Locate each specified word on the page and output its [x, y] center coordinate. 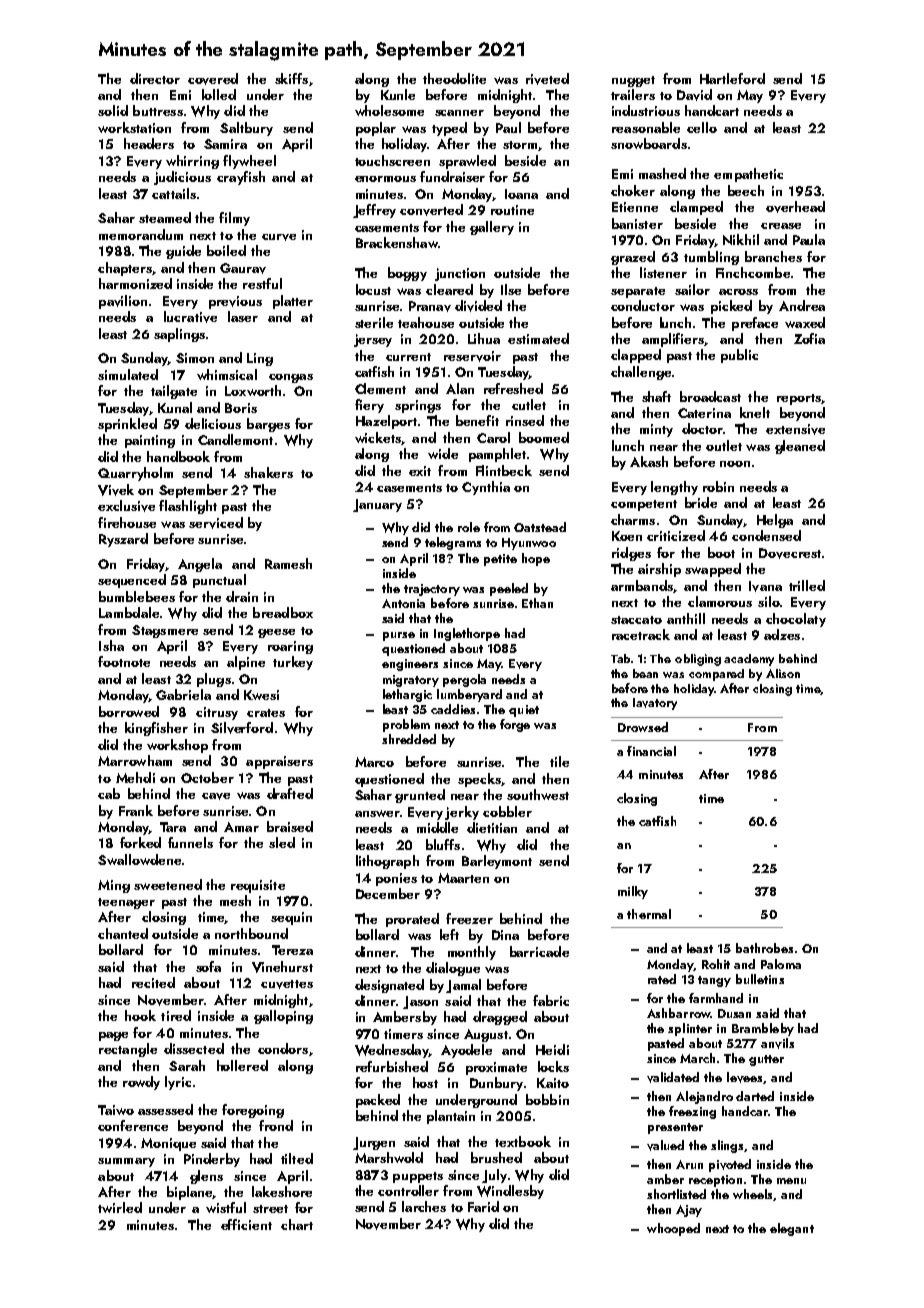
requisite [258, 886]
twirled [120, 1207]
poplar [376, 129]
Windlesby [510, 1192]
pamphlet [497, 455]
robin [718, 486]
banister [637, 223]
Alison [783, 673]
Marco [374, 762]
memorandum [141, 234]
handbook [178, 456]
